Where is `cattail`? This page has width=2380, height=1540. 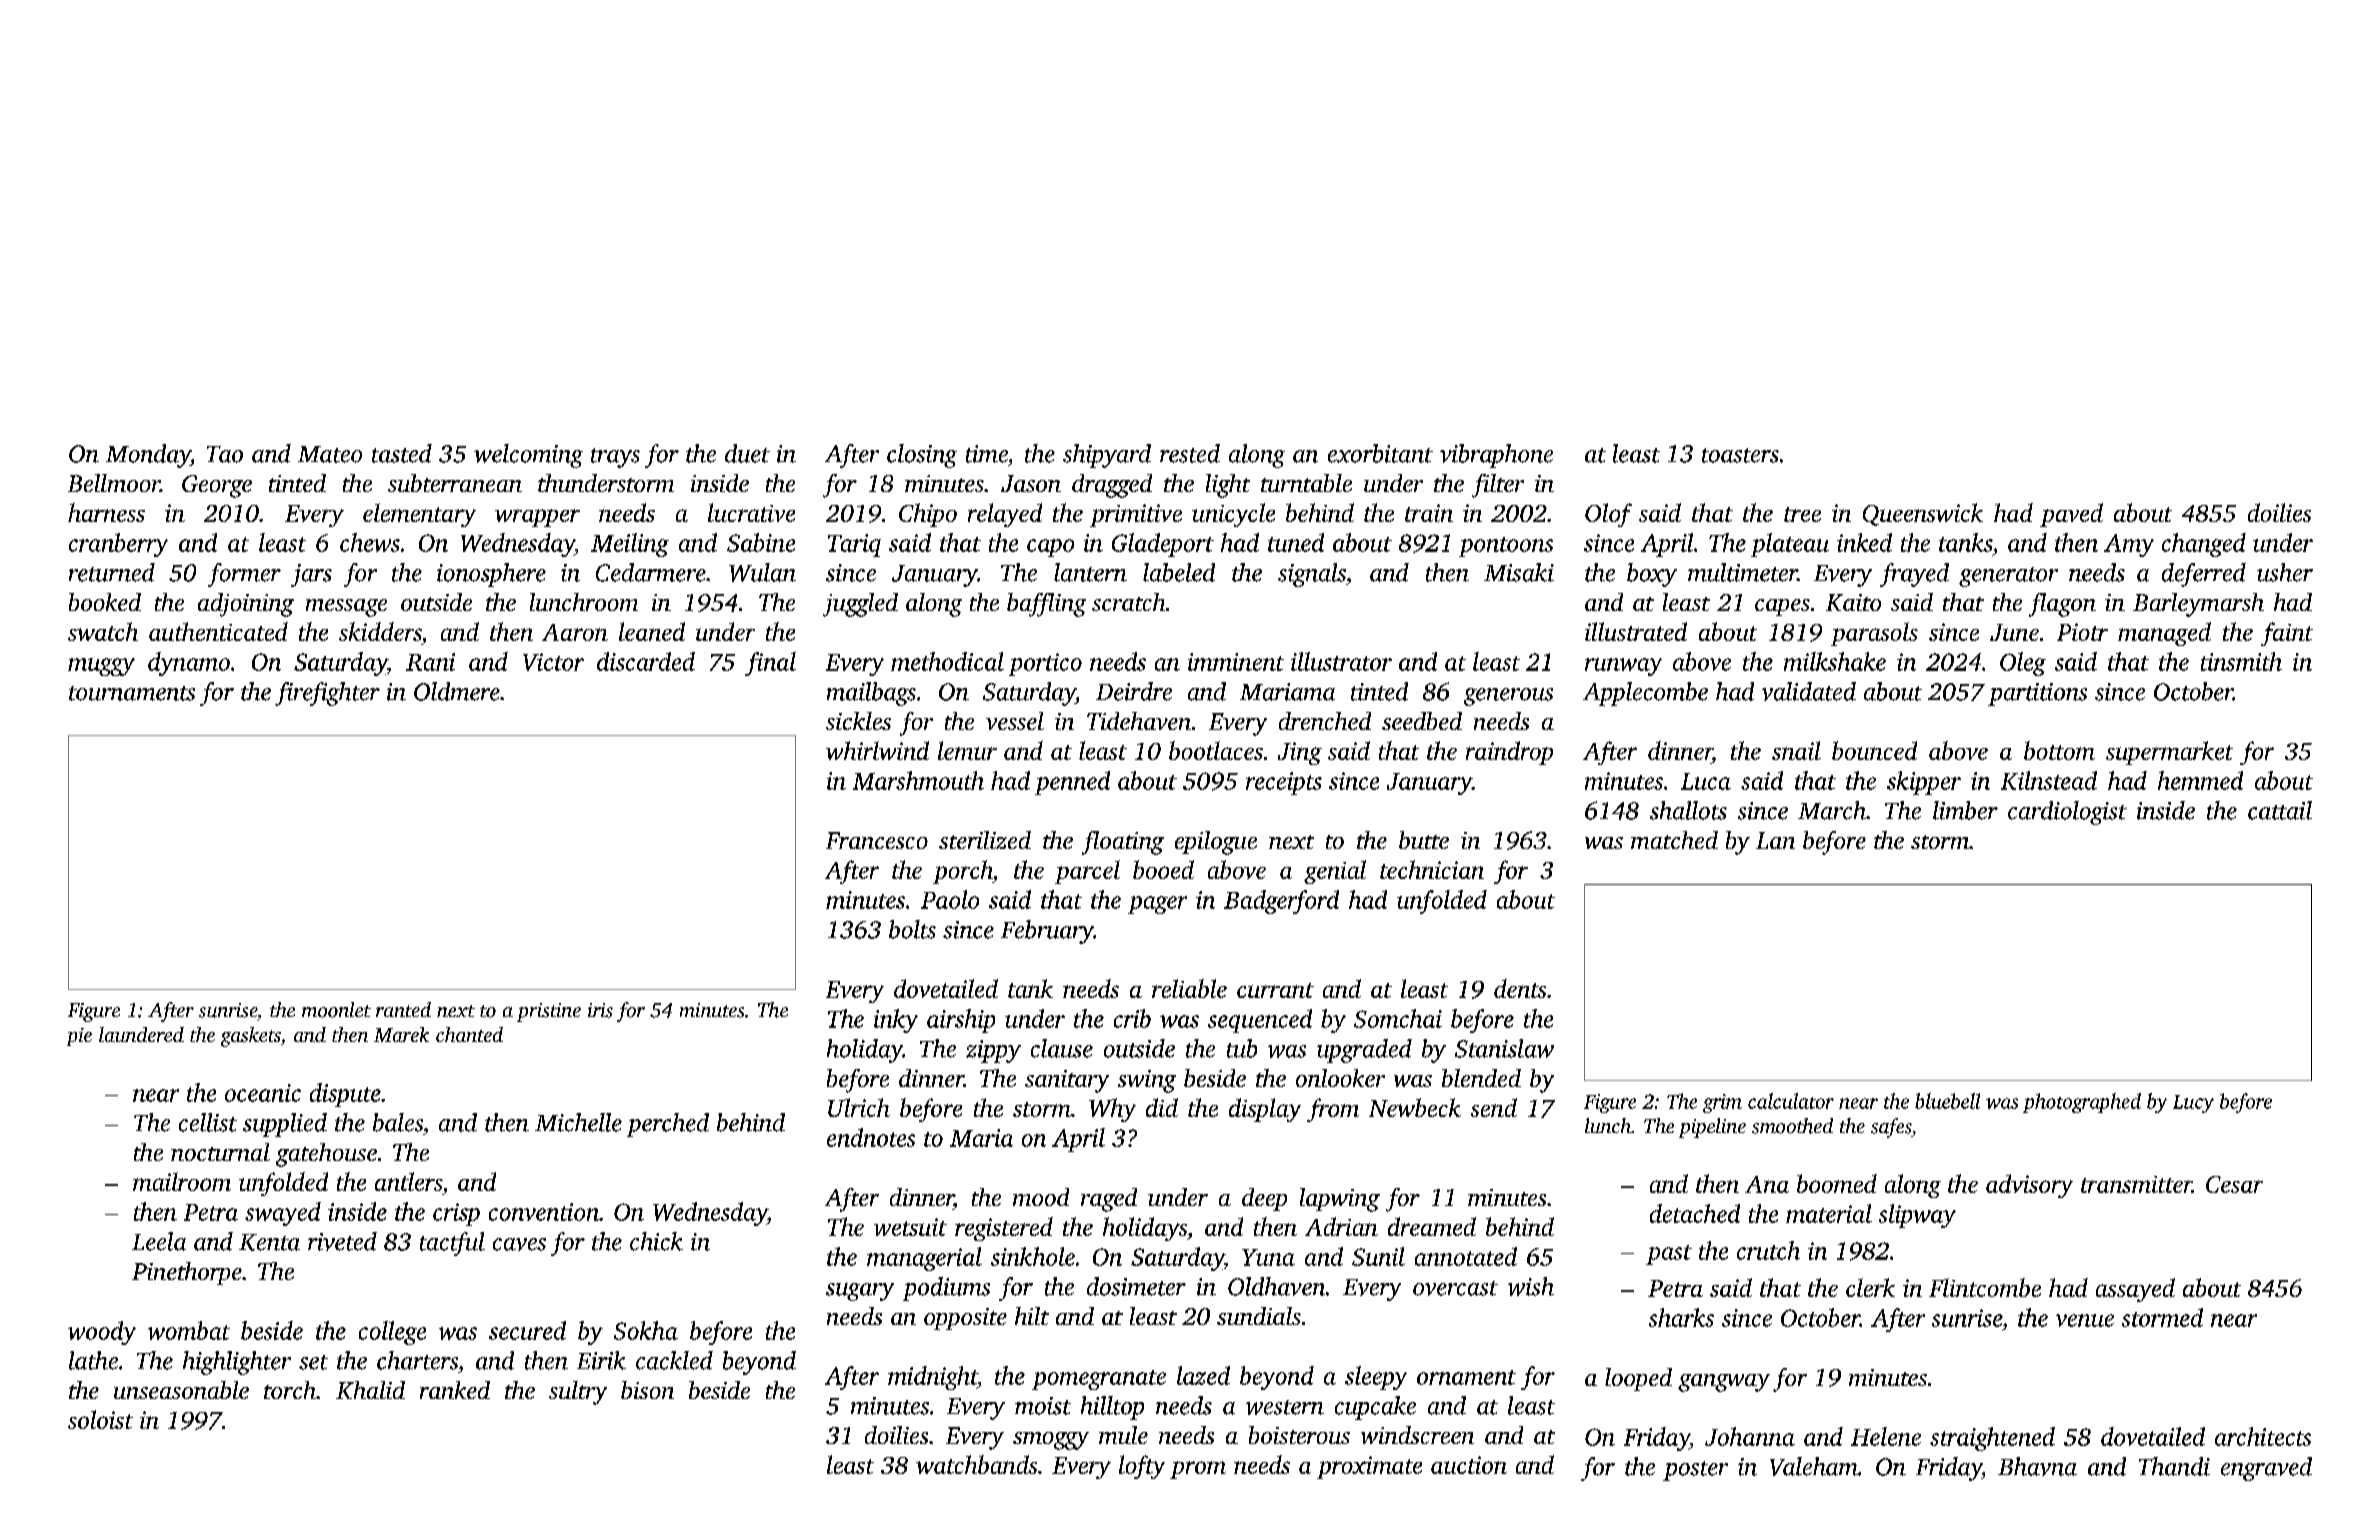
cattail is located at coordinates (2280, 810).
